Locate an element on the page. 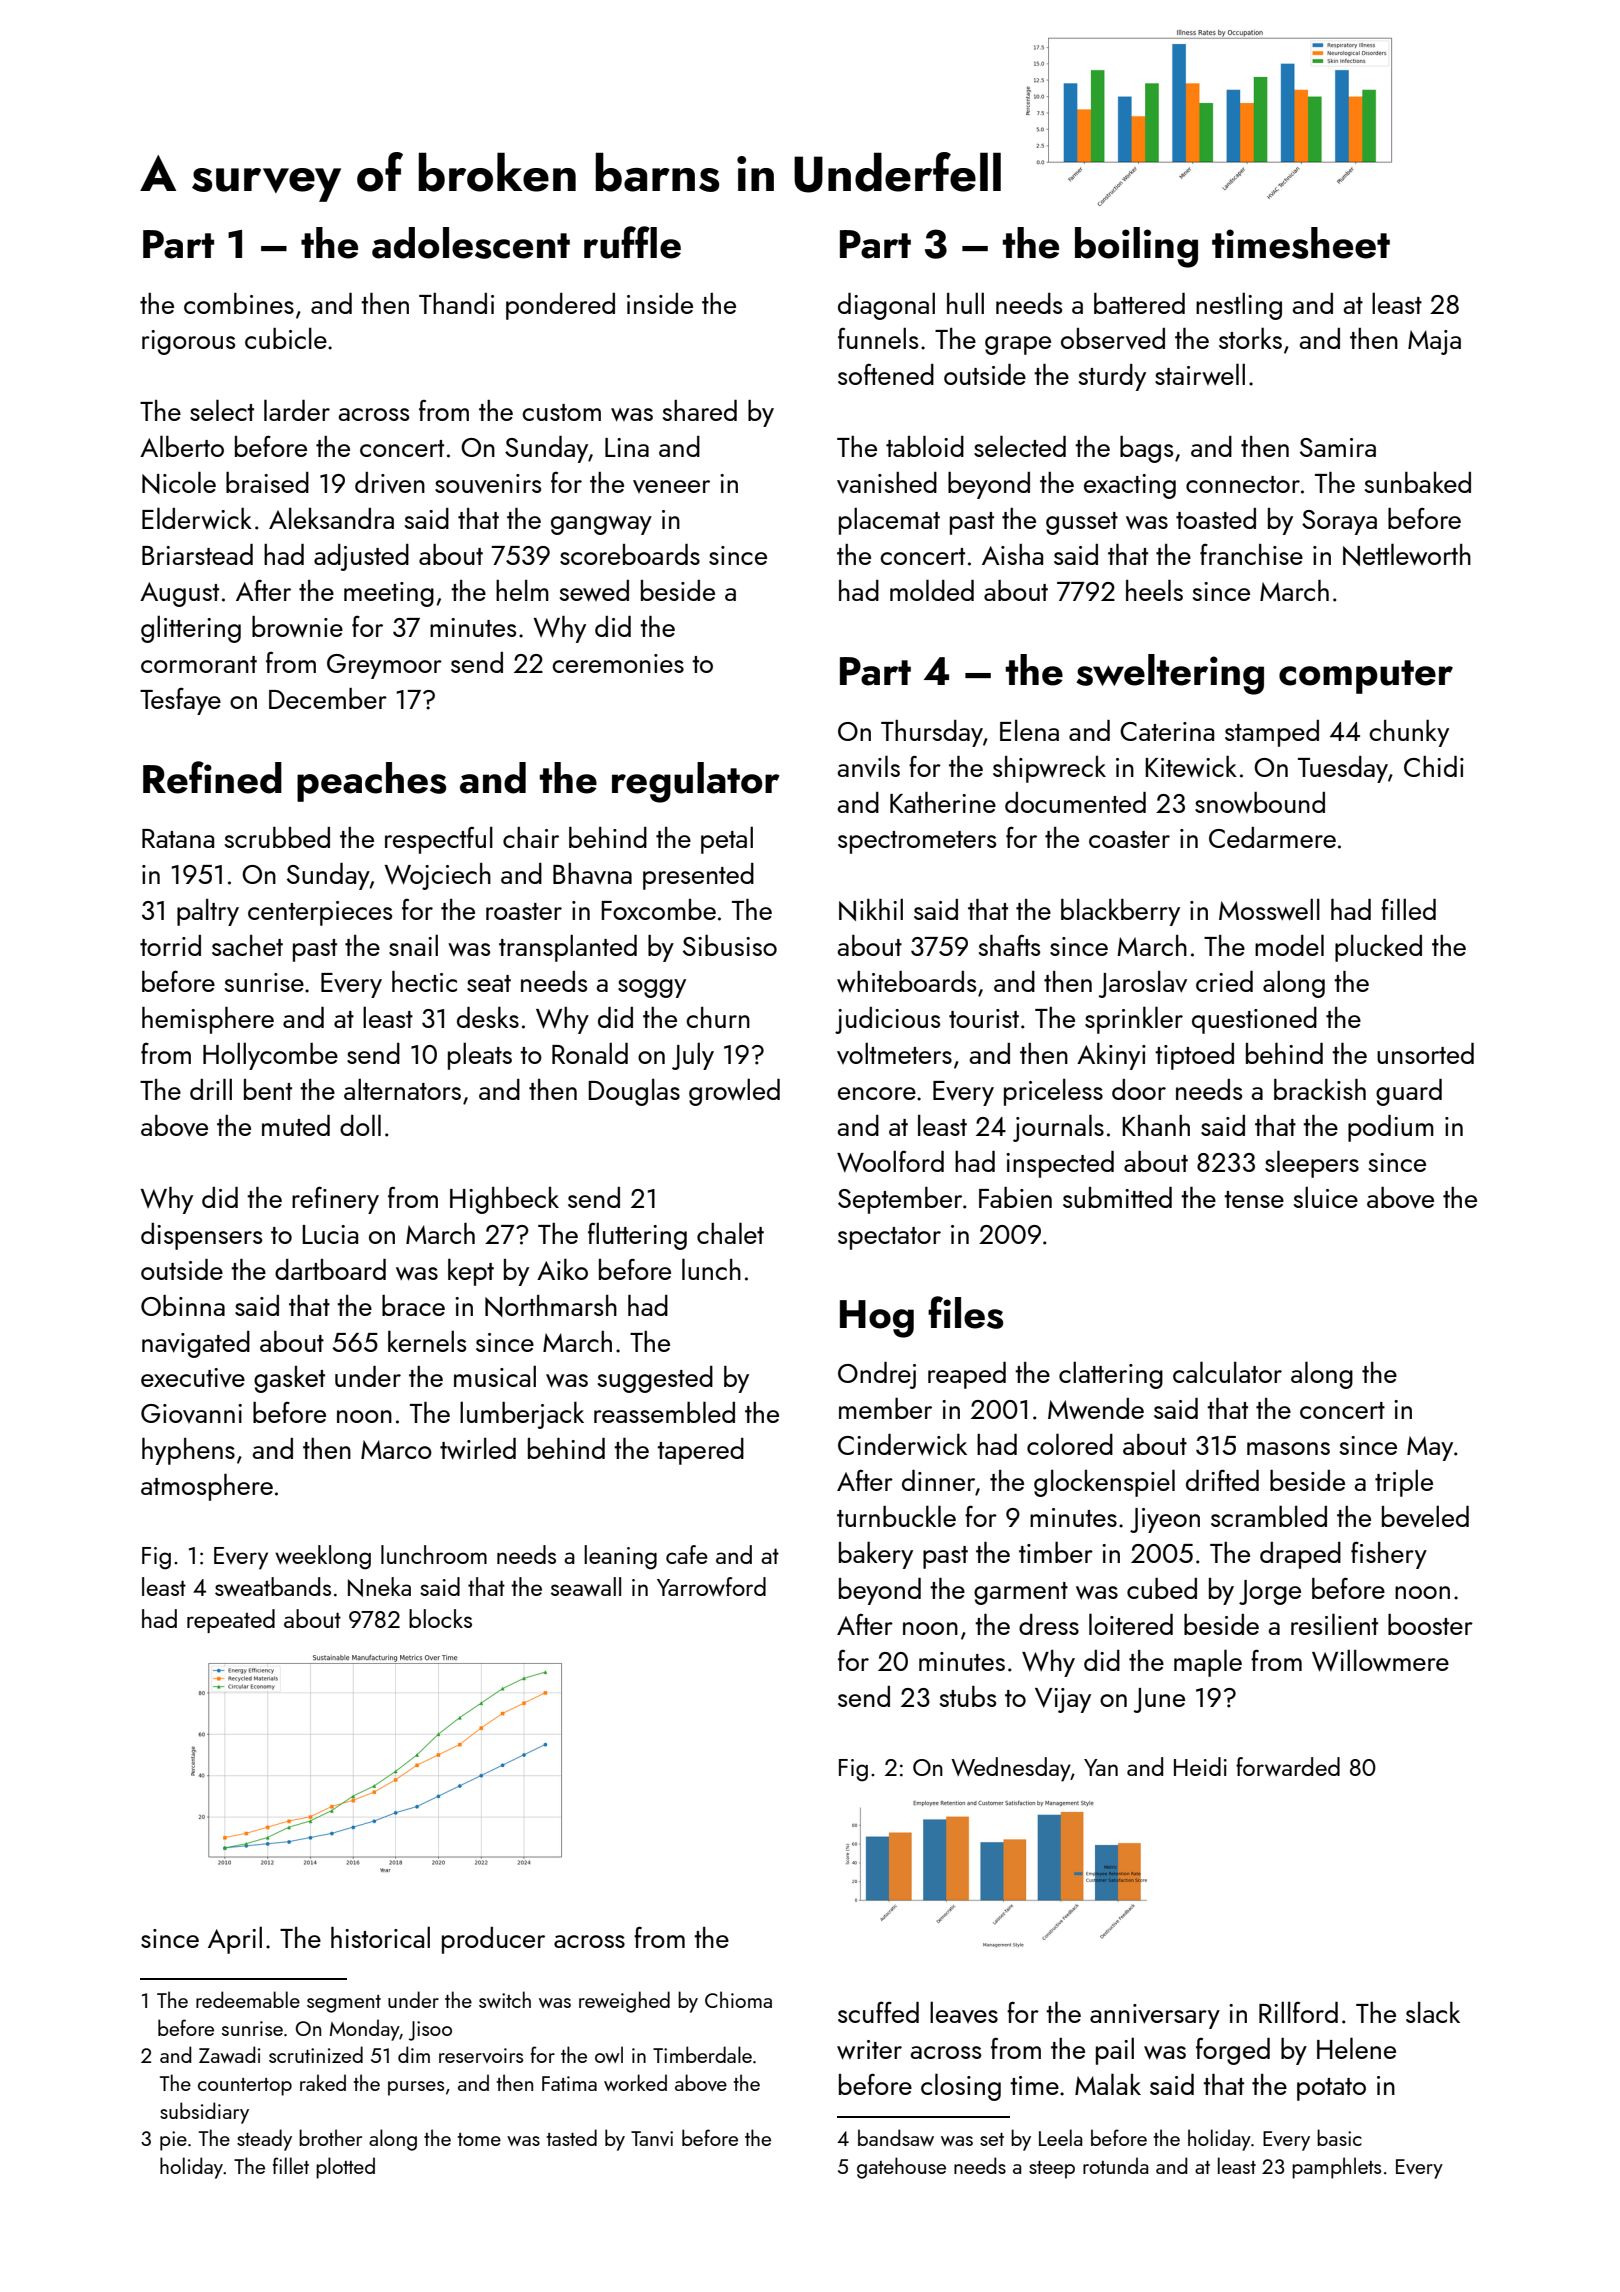 This page has width=1620, height=2292. unsorted is located at coordinates (1425, 1053).
